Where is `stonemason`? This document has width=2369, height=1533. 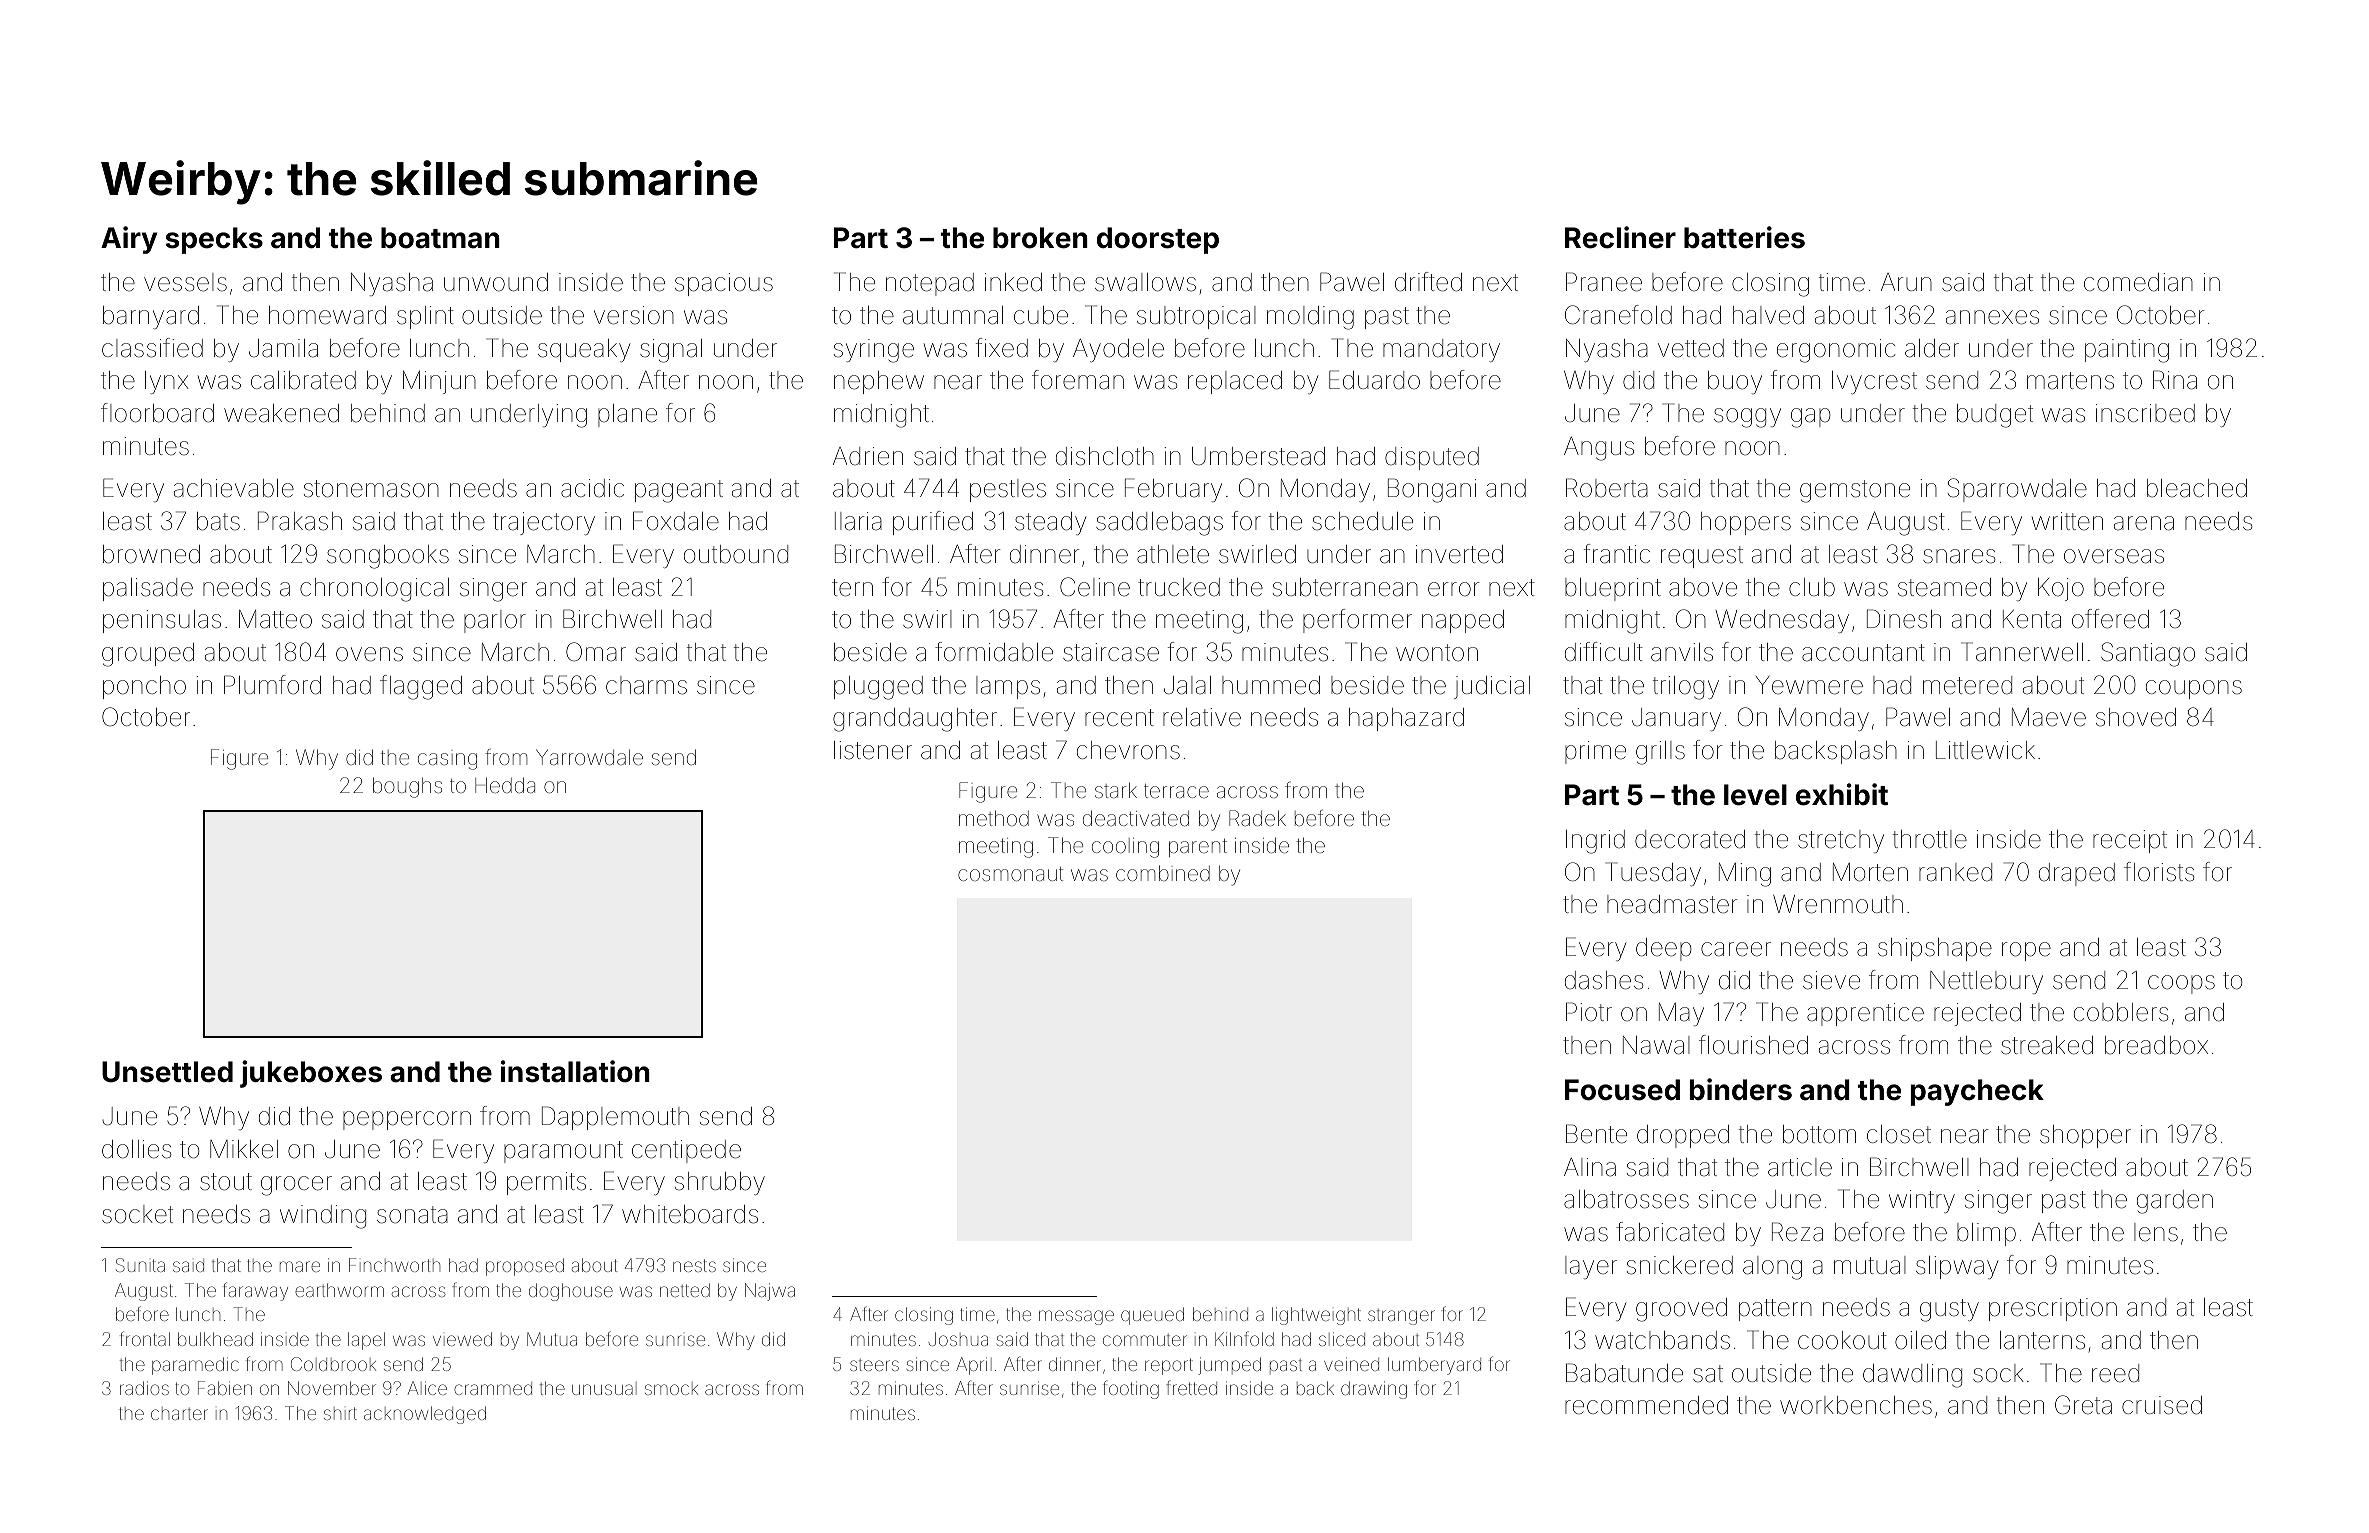
stonemason is located at coordinates (371, 489).
